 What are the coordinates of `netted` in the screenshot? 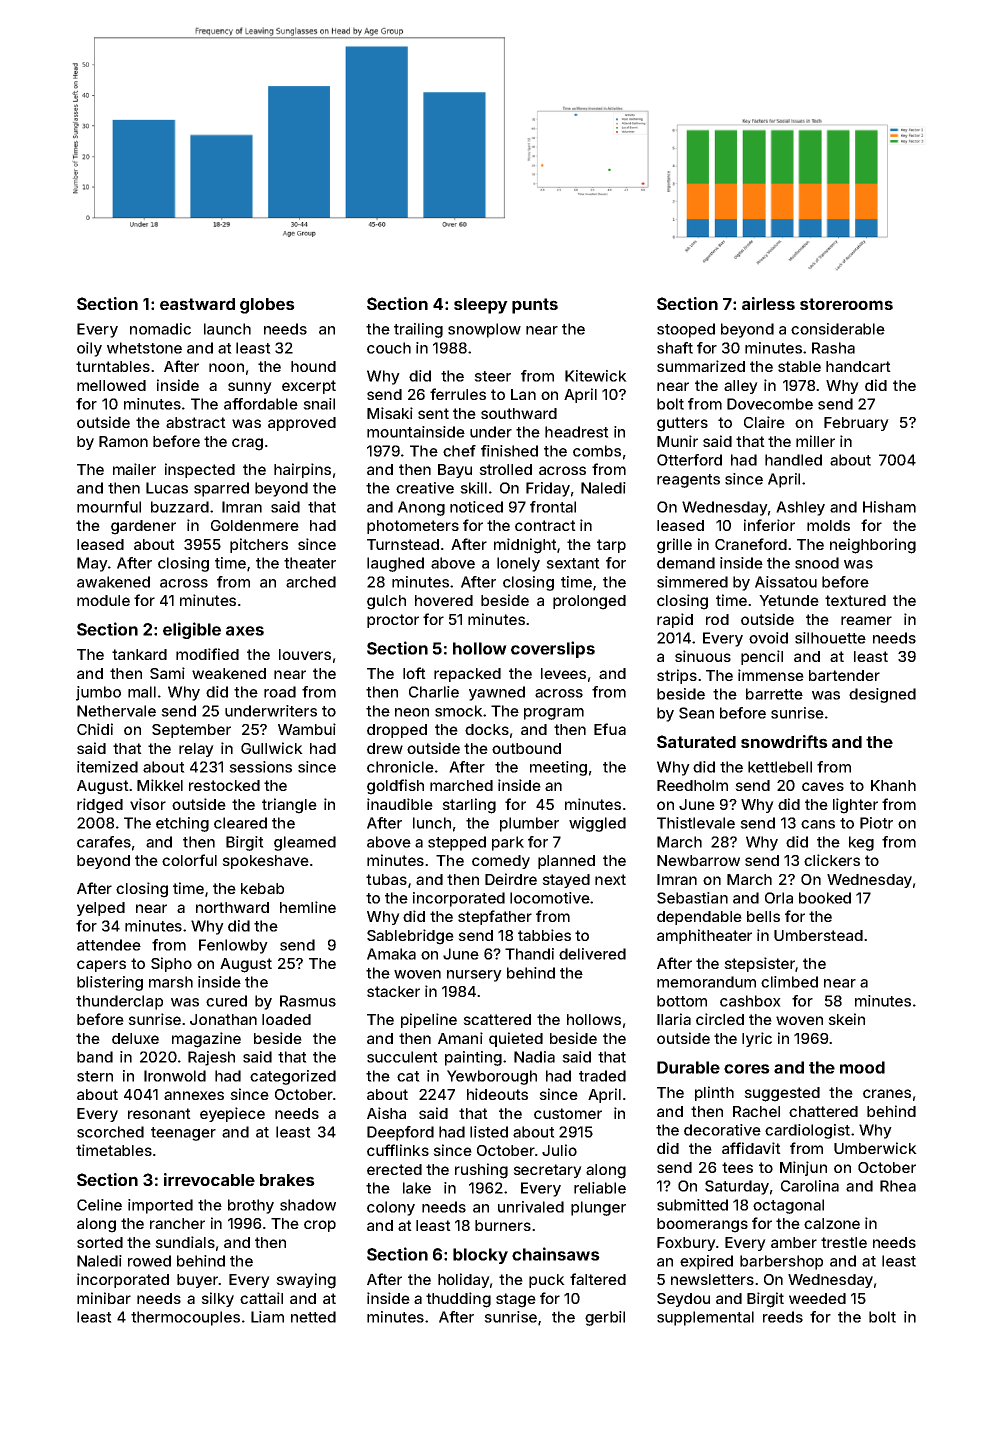 It's located at (313, 1317).
